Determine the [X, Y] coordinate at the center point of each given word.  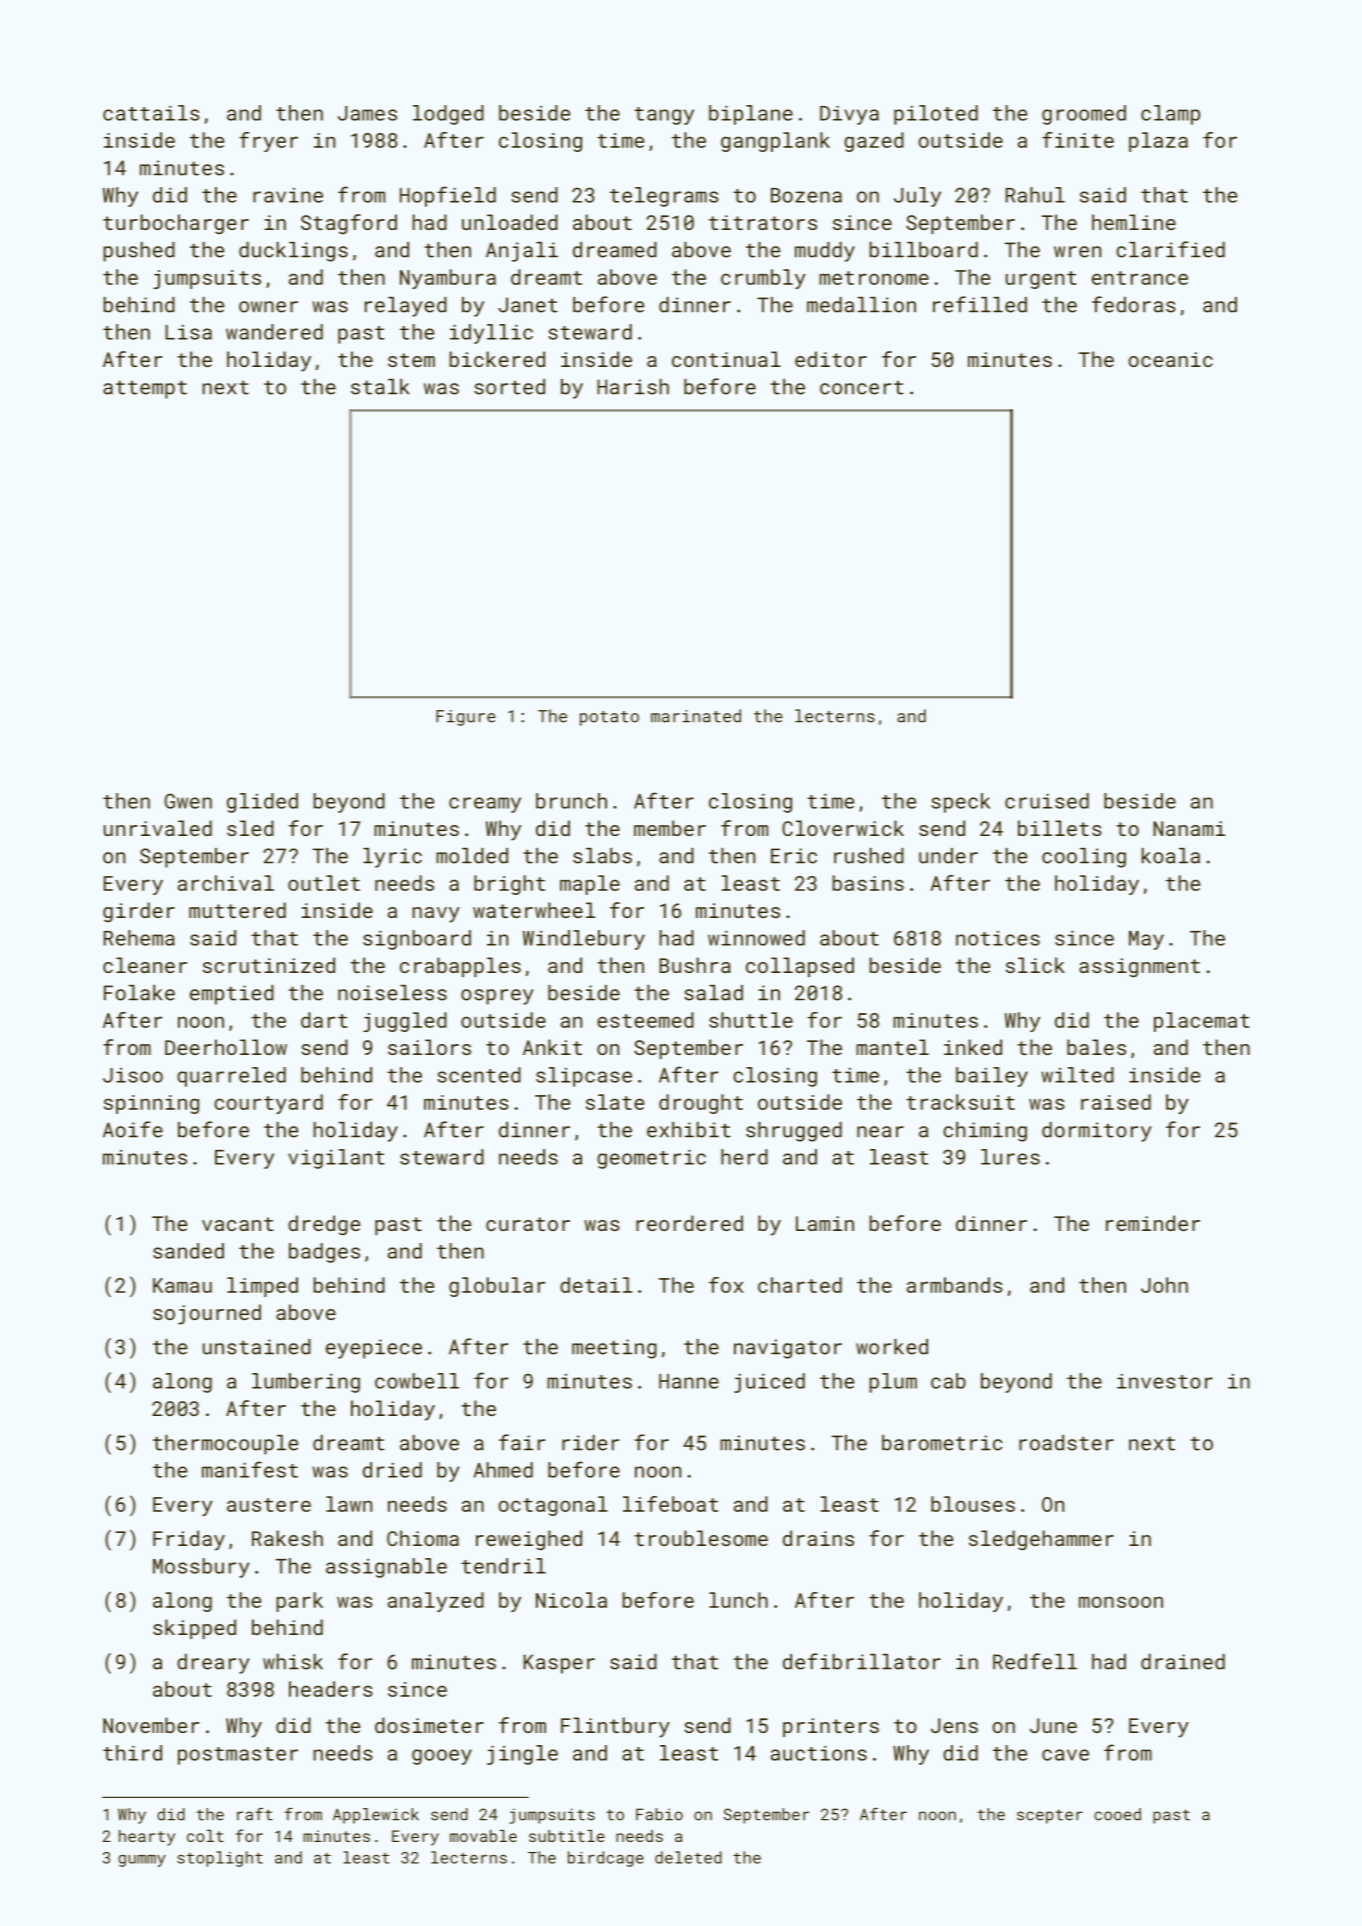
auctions [819, 1753]
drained [1183, 1662]
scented [479, 1075]
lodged [448, 115]
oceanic [1170, 359]
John [1164, 1285]
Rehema [139, 938]
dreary [213, 1664]
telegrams [664, 197]
